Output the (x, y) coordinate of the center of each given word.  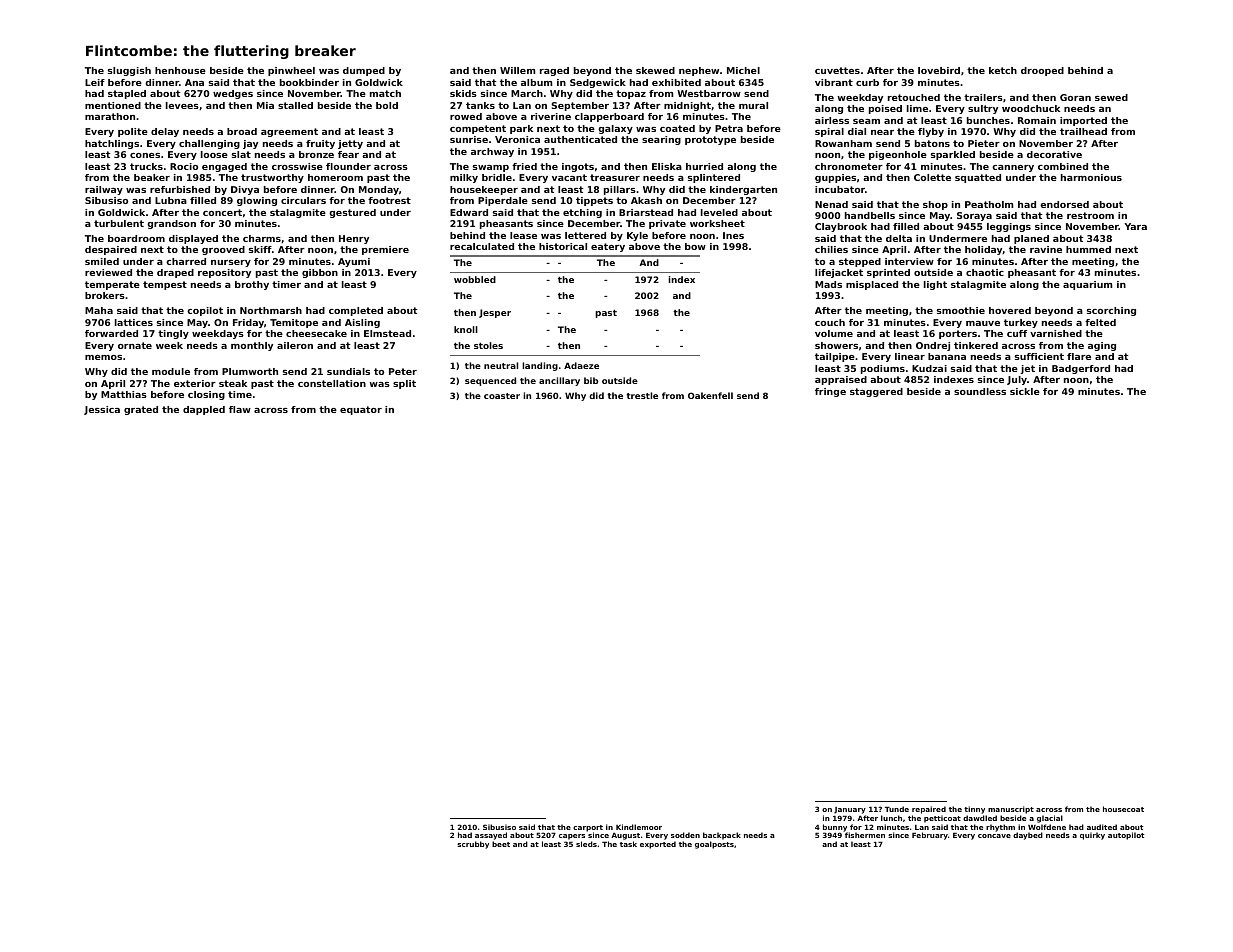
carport (588, 829)
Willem (518, 70)
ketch (1003, 70)
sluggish (129, 71)
